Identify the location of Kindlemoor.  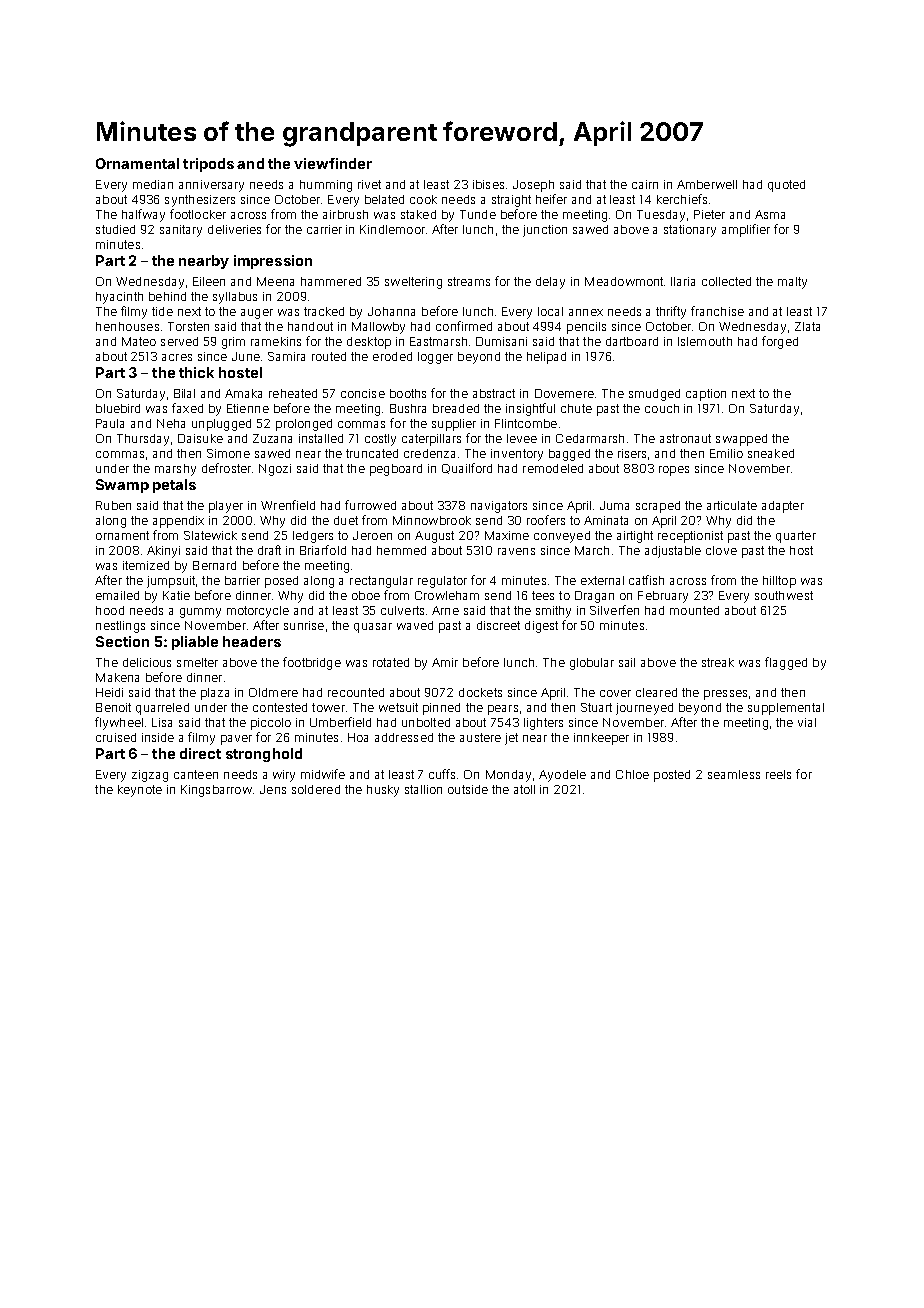
(392, 229).
